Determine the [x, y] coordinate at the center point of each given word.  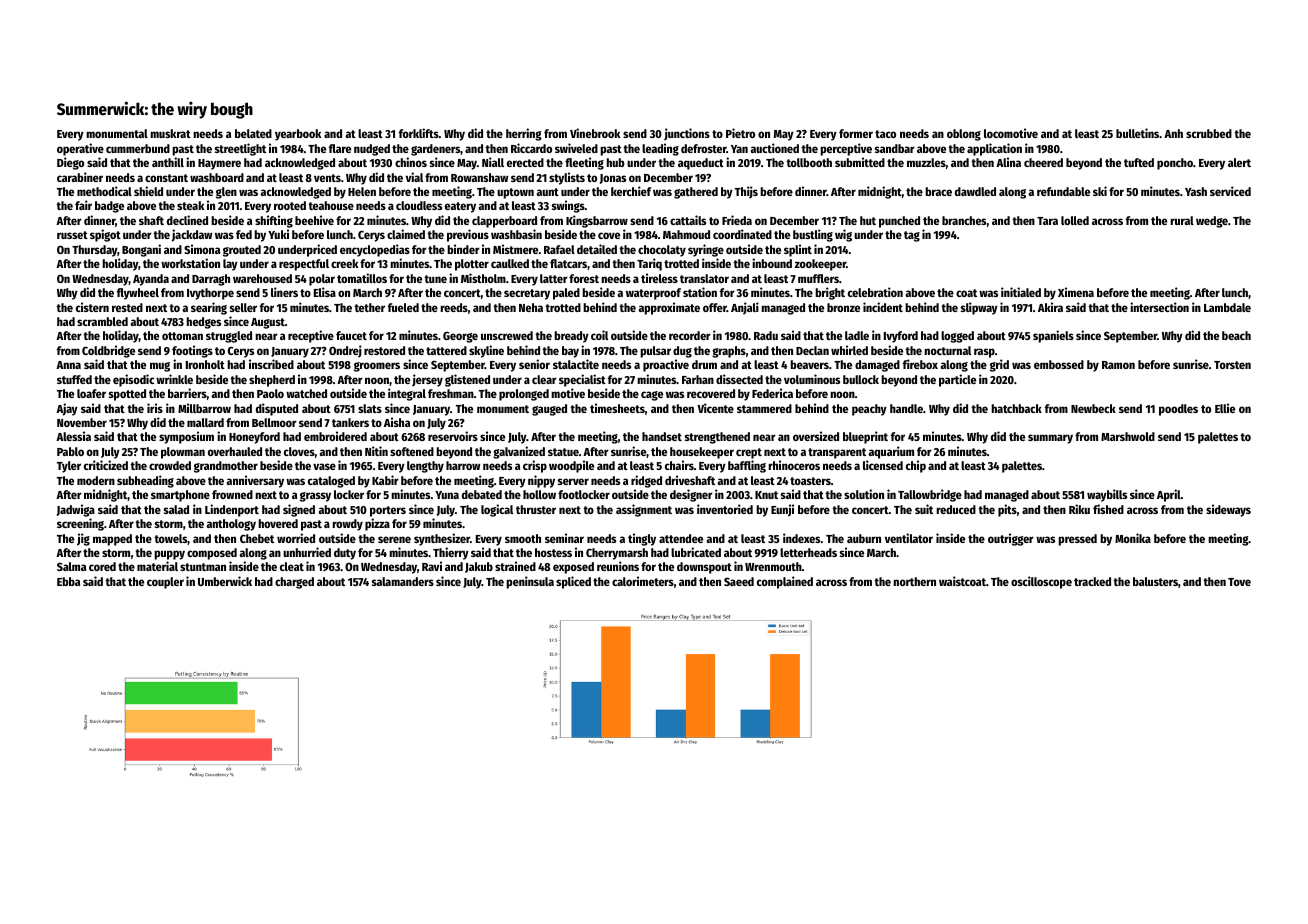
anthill [168, 162]
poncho [1175, 164]
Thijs [746, 192]
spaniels [1053, 336]
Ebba [68, 581]
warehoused [262, 278]
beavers [809, 364]
